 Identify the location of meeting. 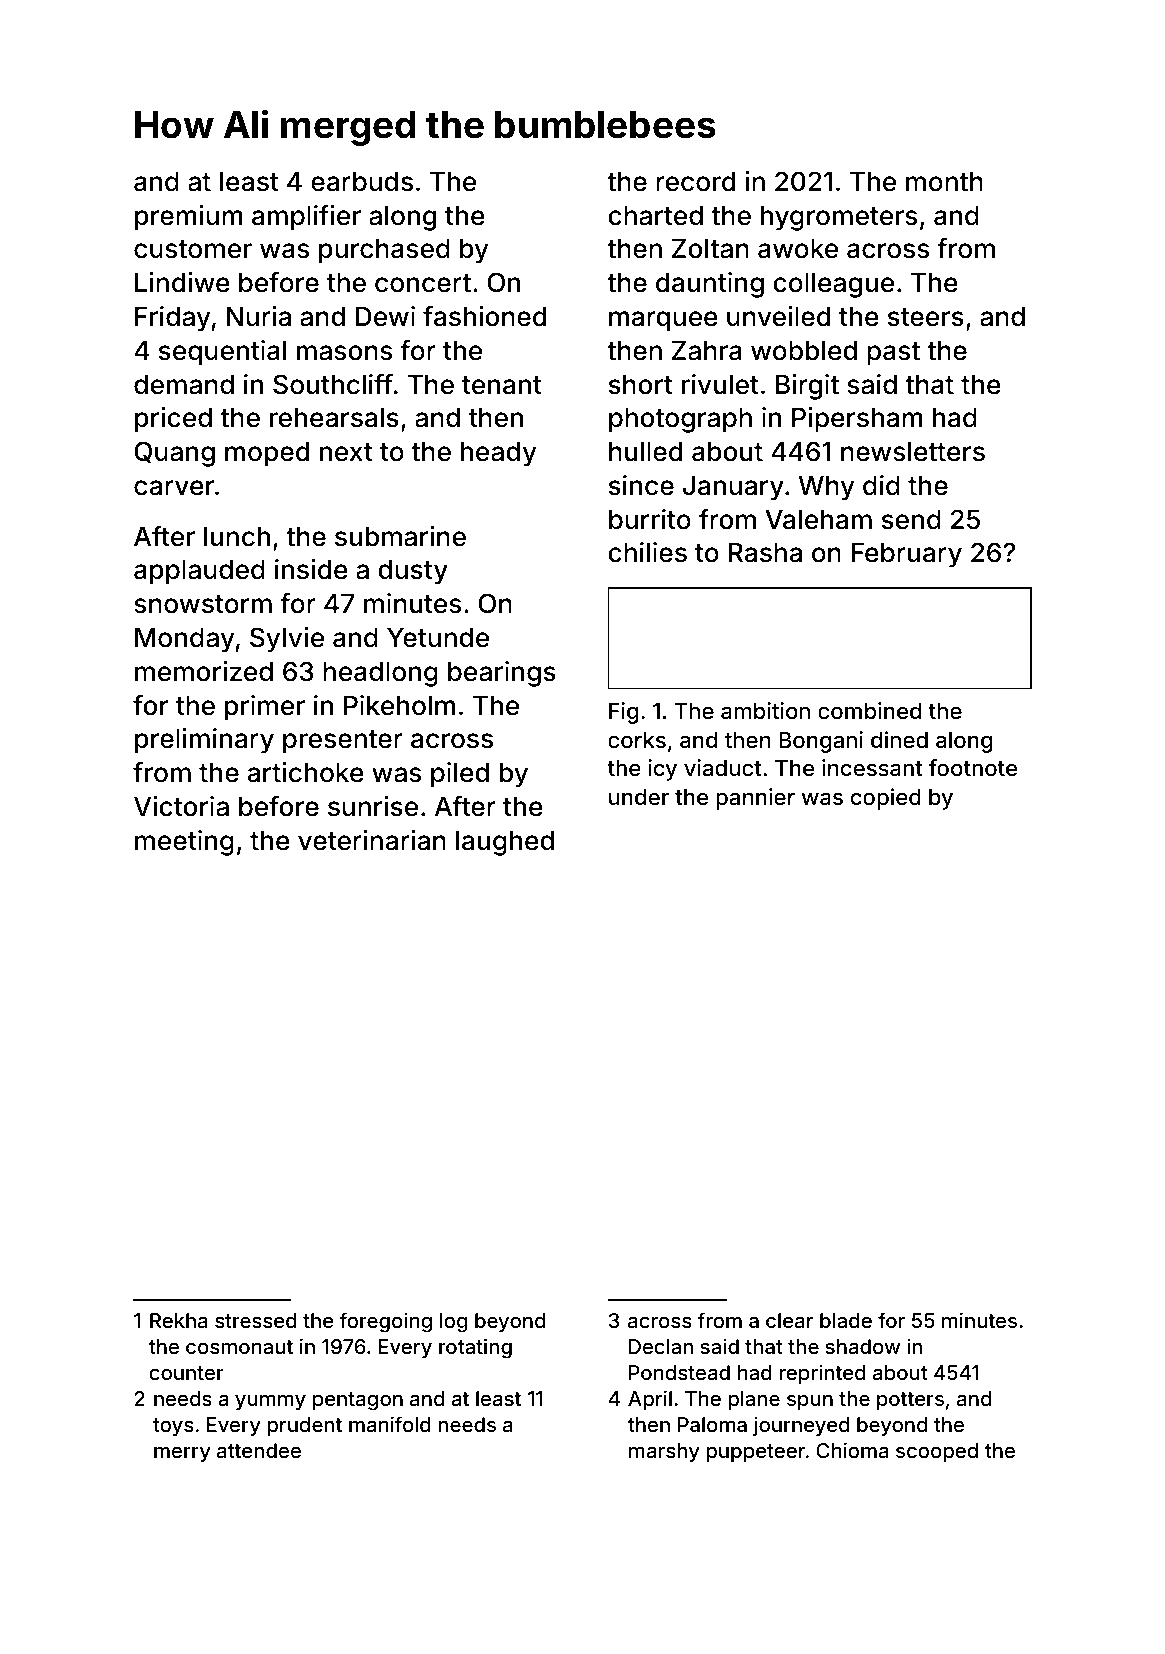
(184, 843).
